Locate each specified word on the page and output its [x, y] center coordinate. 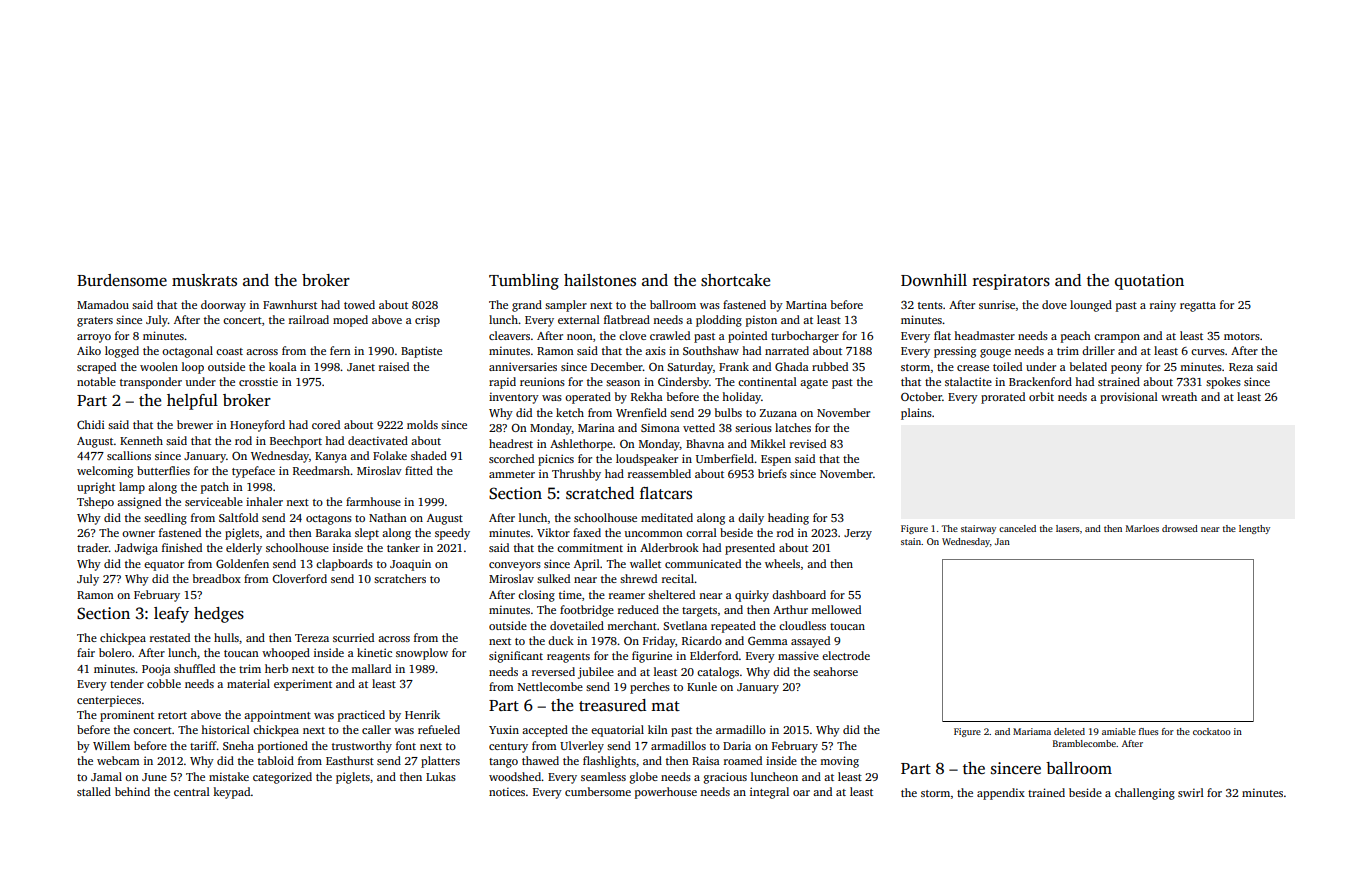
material [248, 683]
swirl [1191, 792]
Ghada [792, 366]
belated [1088, 366]
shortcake [735, 280]
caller [376, 729]
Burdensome [122, 280]
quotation [1149, 282]
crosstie [258, 381]
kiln [658, 729]
